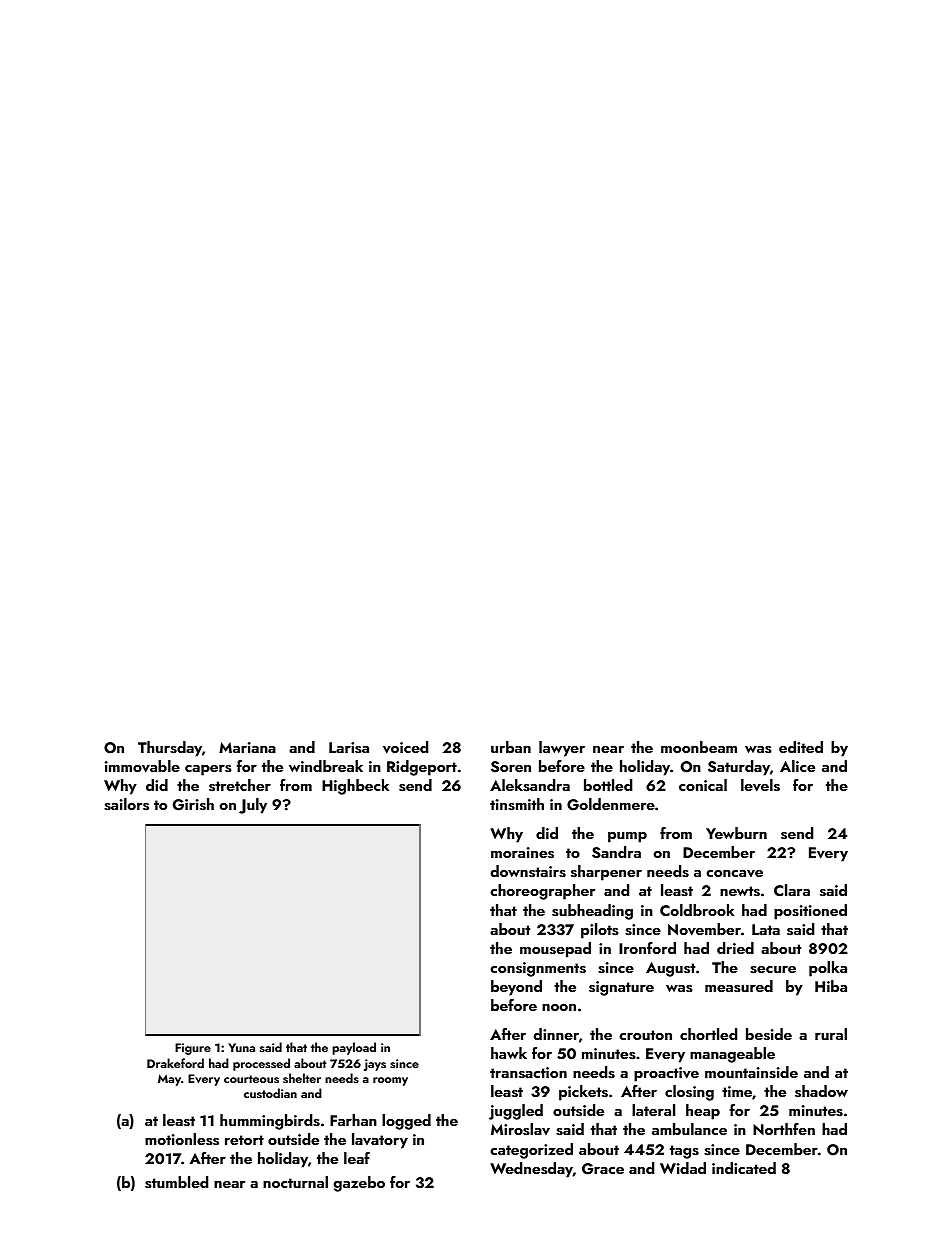  Describe the element at coordinates (734, 873) in the page. I see `concave` at that location.
